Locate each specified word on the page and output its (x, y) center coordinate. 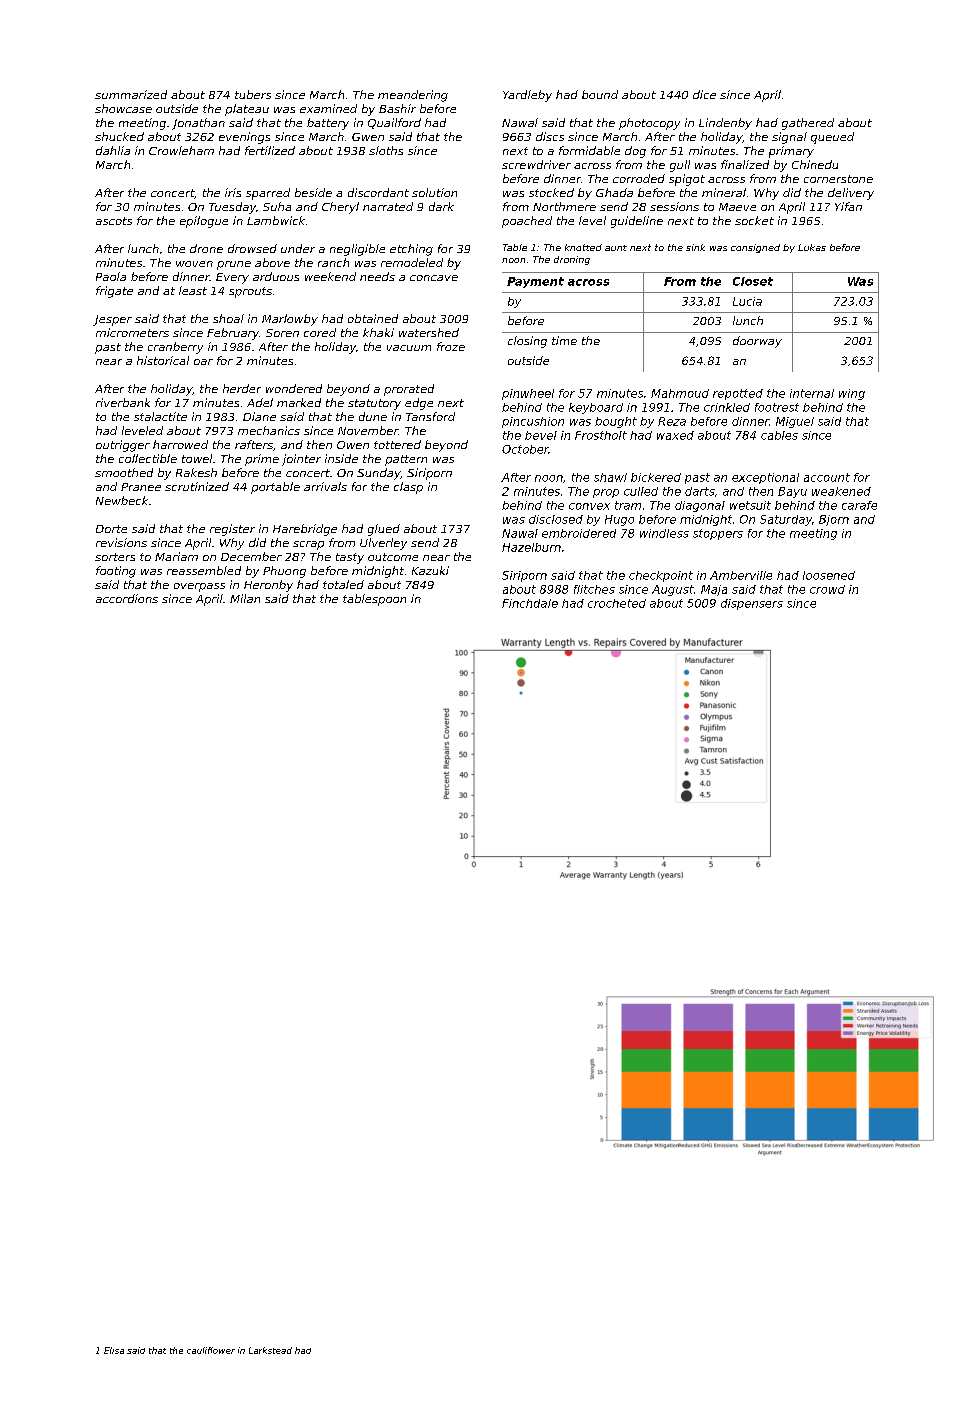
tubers (253, 94)
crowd (827, 589)
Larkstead (270, 1350)
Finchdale (530, 603)
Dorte (111, 529)
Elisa (114, 1350)
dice (704, 94)
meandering (413, 96)
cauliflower (211, 1350)
